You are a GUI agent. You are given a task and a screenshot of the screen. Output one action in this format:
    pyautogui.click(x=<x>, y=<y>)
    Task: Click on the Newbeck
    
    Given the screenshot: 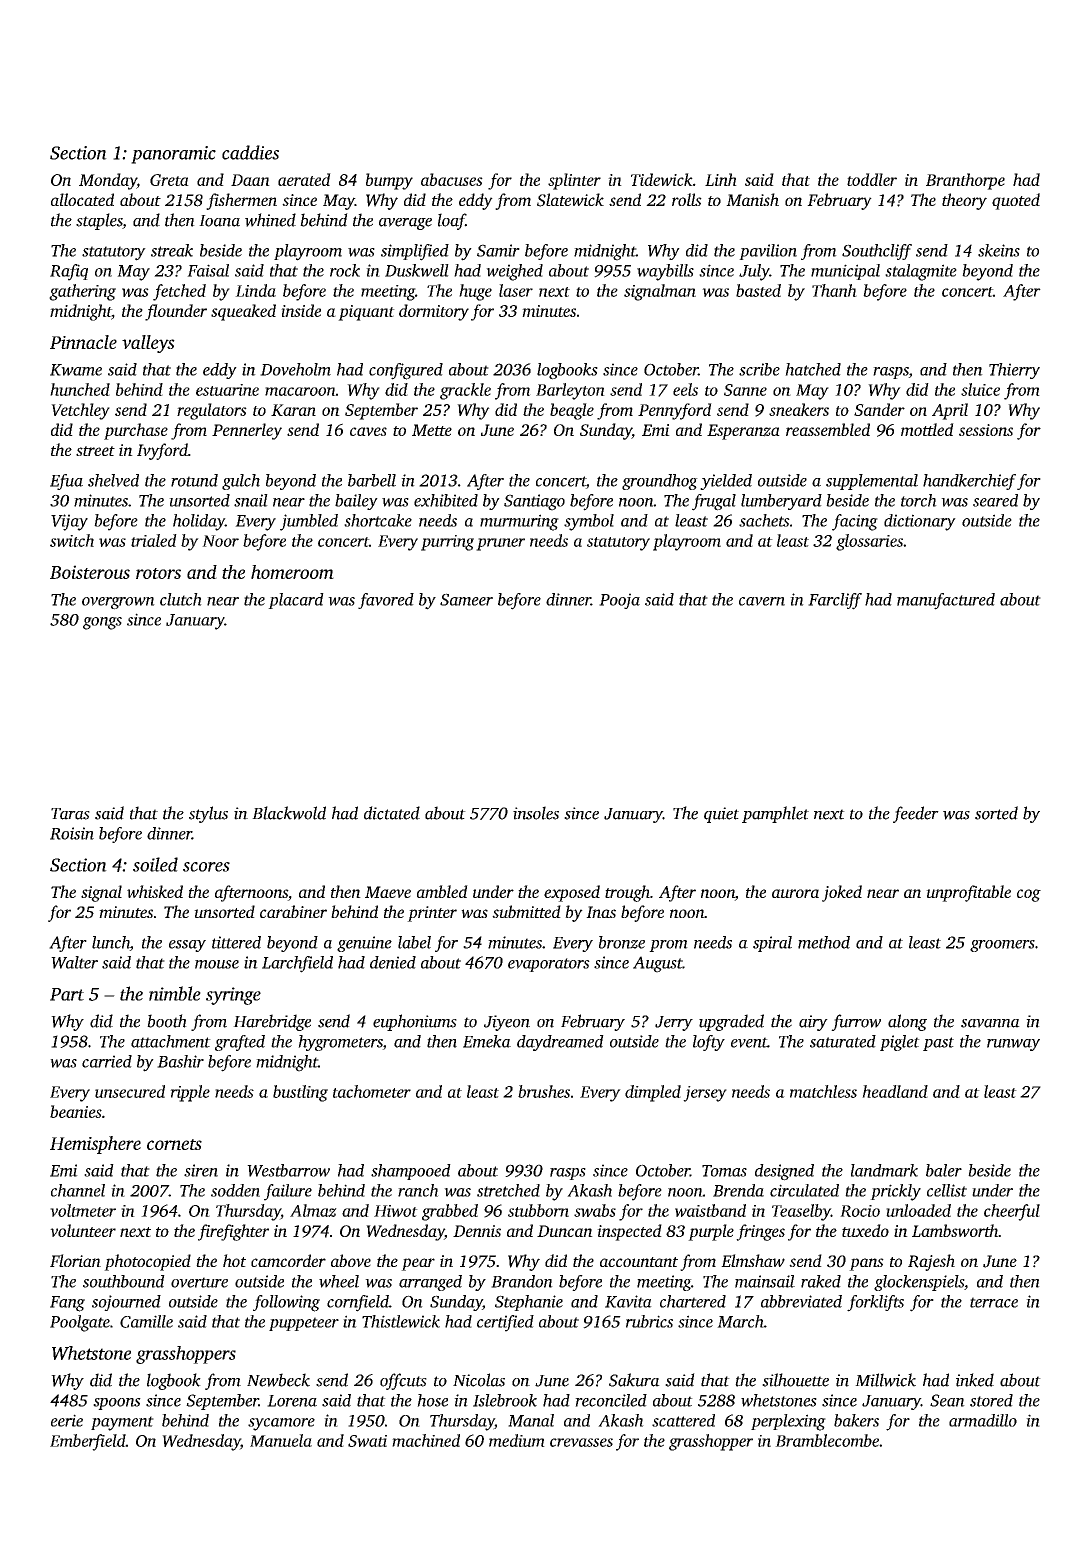 What is the action you would take?
    pyautogui.click(x=278, y=1380)
